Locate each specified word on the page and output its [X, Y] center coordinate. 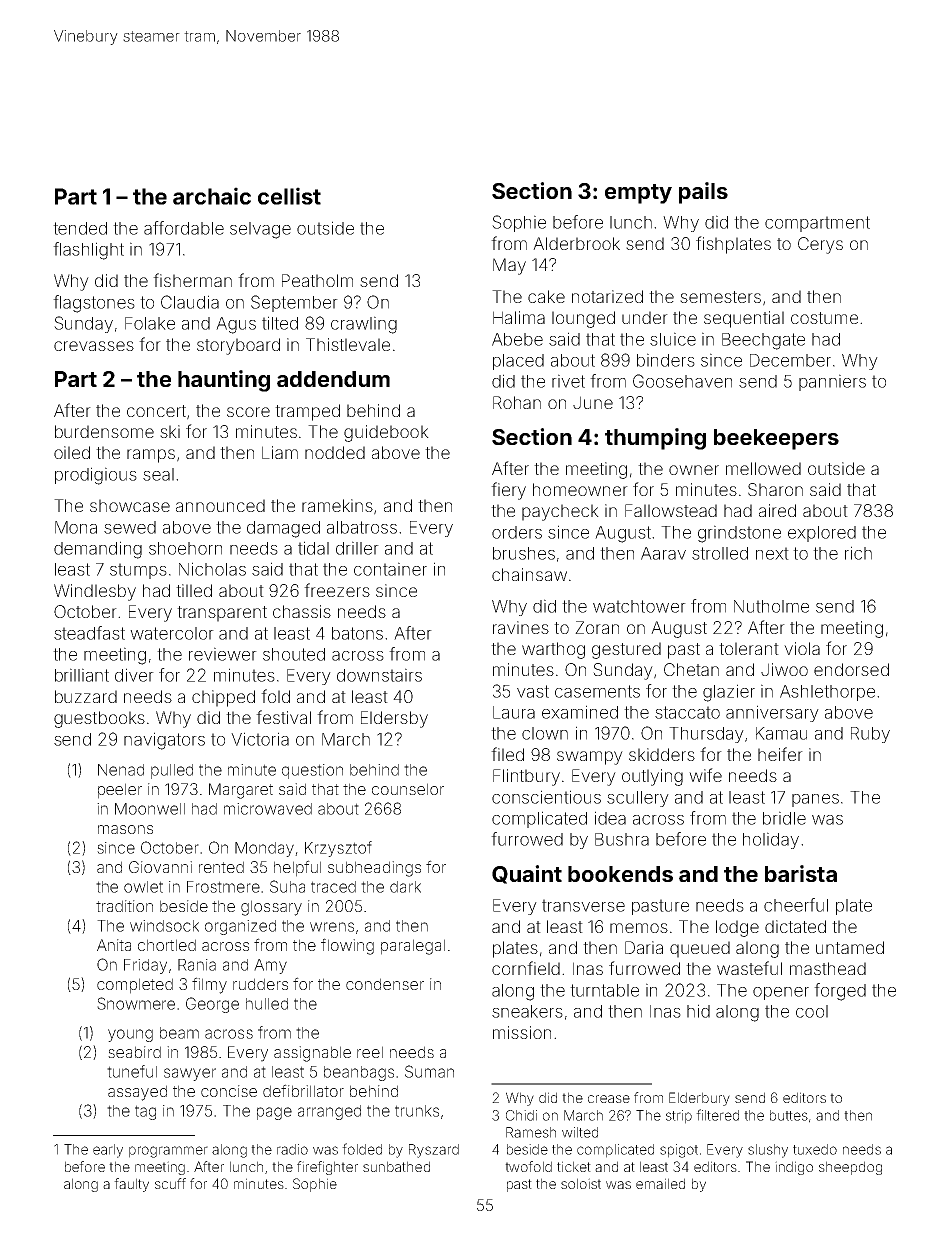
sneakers [527, 1011]
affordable [184, 228]
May [509, 266]
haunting [224, 381]
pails [703, 193]
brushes [524, 553]
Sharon [775, 489]
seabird [134, 1052]
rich [858, 553]
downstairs [379, 675]
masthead [828, 968]
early [108, 1151]
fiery [508, 491]
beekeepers [776, 439]
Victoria [260, 739]
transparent [222, 614]
